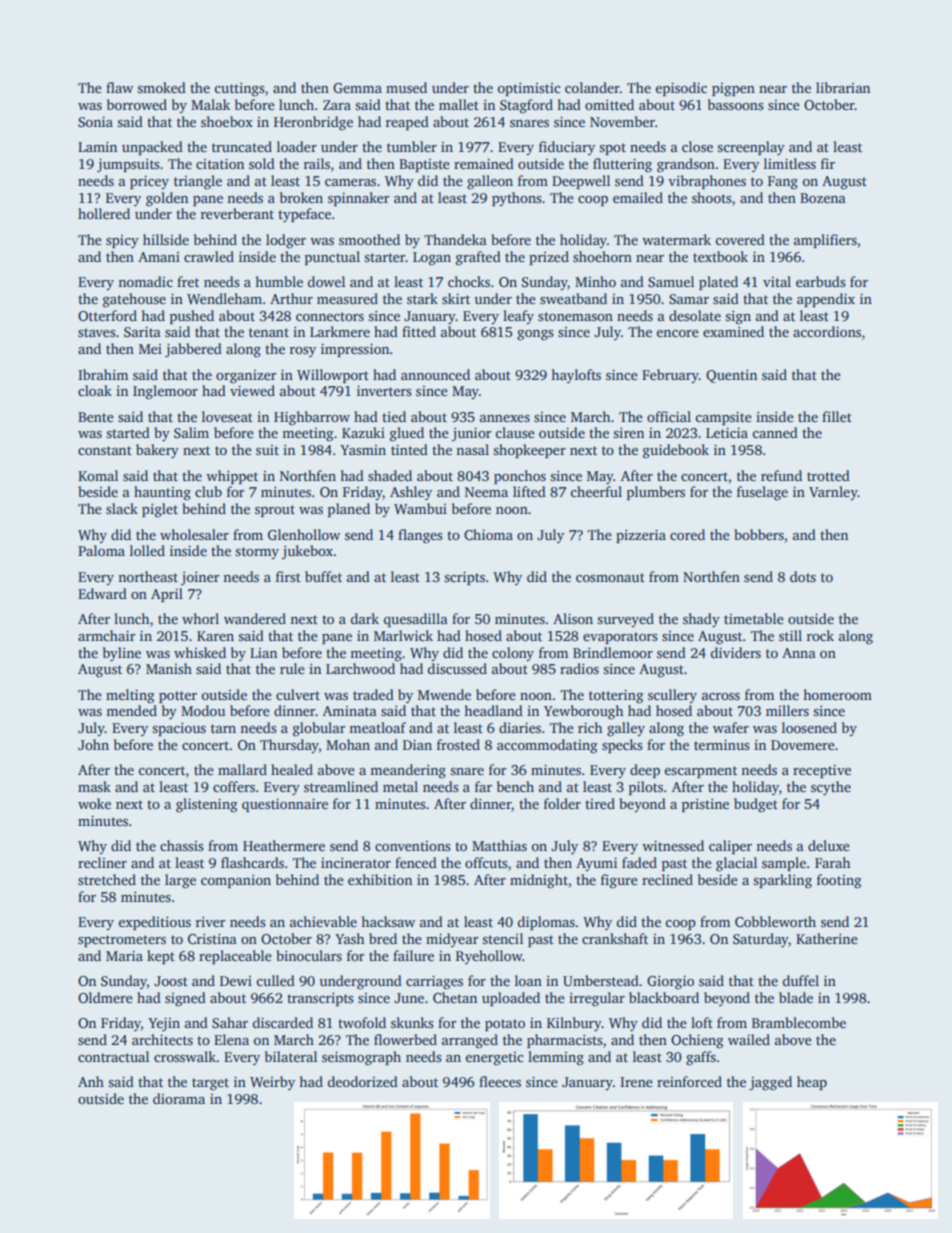 This screenshot has height=1233, width=952. What do you see at coordinates (733, 90) in the screenshot?
I see `pigpen` at bounding box center [733, 90].
